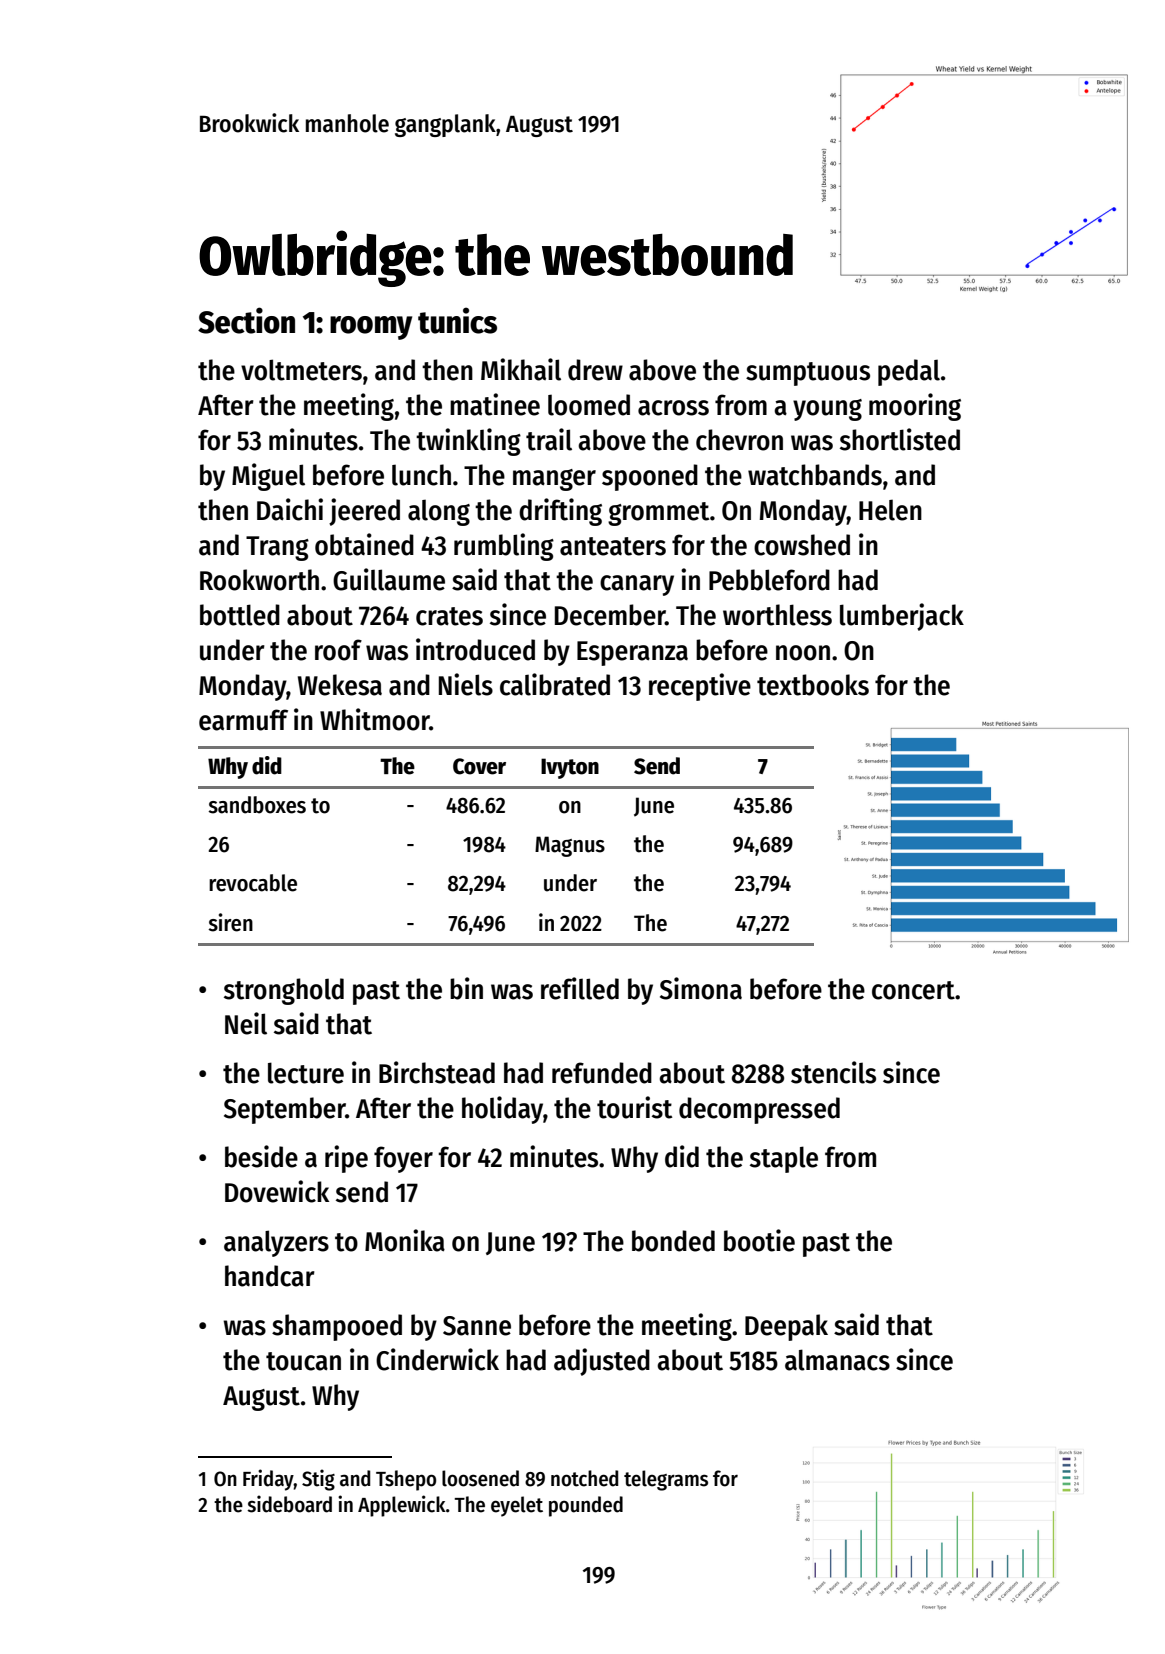 This screenshot has width=1165, height=1654. Describe the element at coordinates (909, 372) in the screenshot. I see `pedal` at that location.
